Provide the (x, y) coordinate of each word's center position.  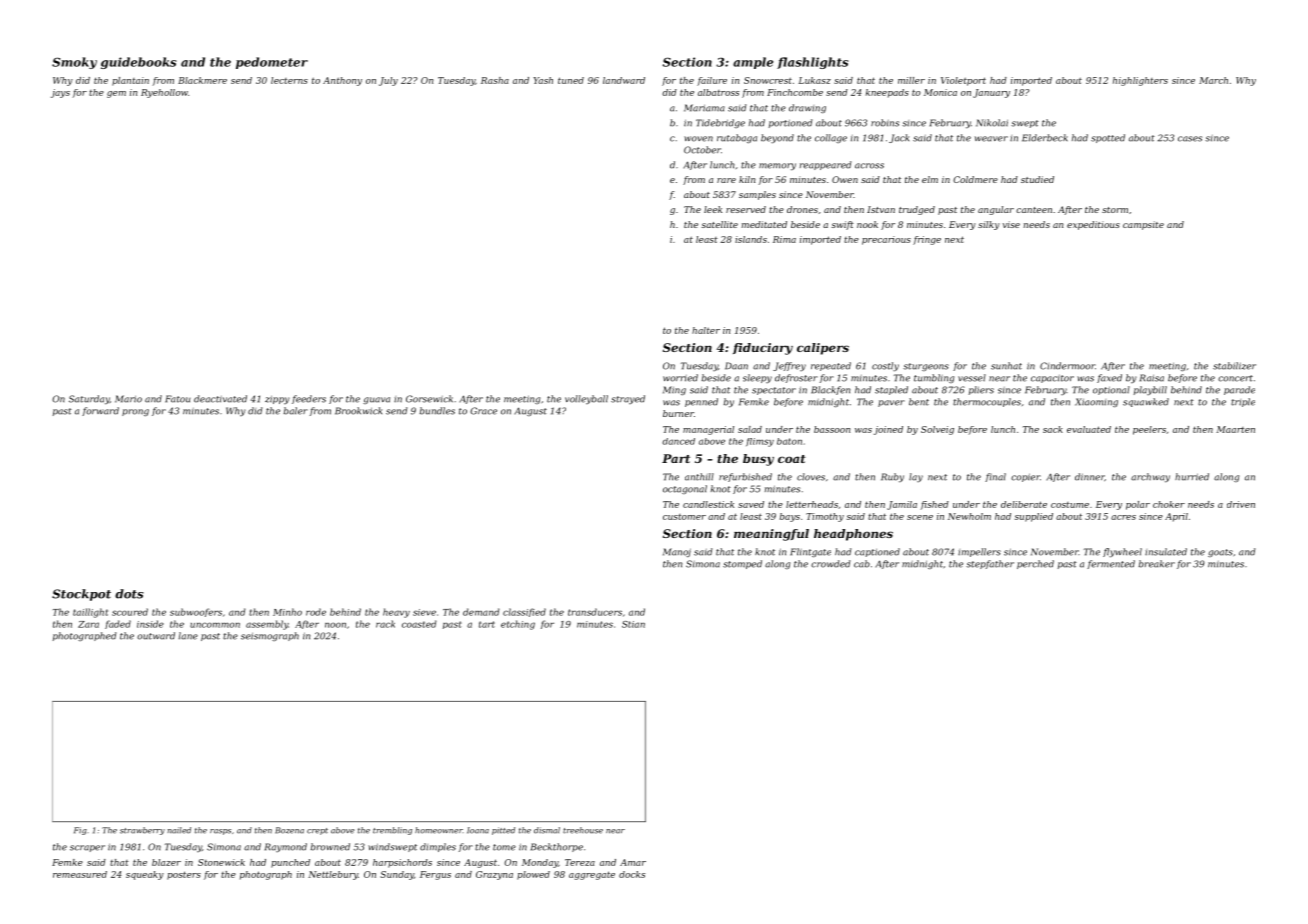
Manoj (677, 552)
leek (713, 209)
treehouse (583, 830)
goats (1220, 553)
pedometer (272, 63)
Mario (128, 399)
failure (712, 81)
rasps (220, 832)
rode (316, 612)
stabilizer (1234, 366)
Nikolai (992, 123)
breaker (1157, 564)
